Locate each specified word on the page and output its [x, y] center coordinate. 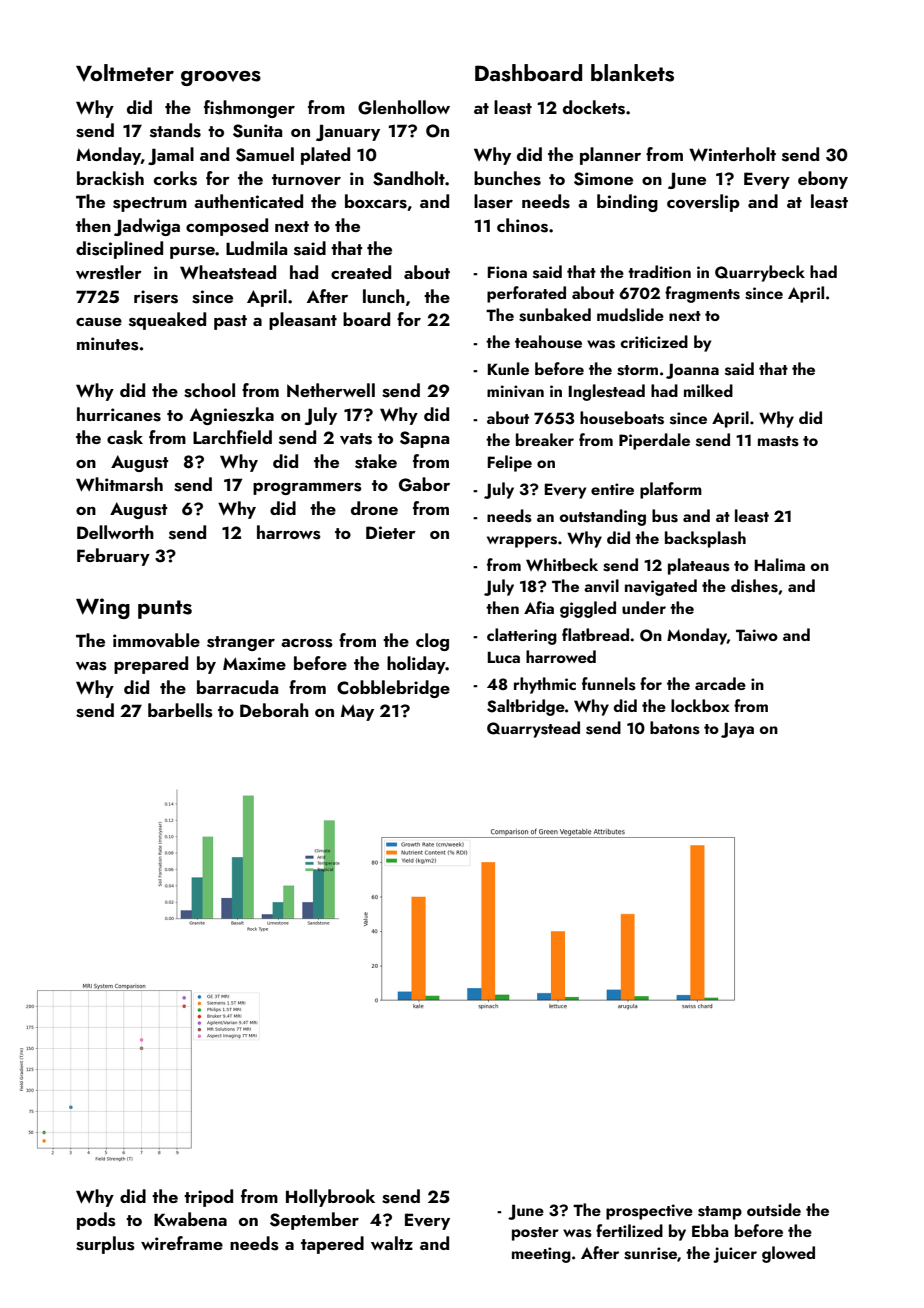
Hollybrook [330, 1198]
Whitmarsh [119, 484]
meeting [541, 1255]
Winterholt [732, 154]
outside [774, 1210]
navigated [661, 587]
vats [356, 439]
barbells [180, 710]
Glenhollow [404, 107]
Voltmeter [125, 73]
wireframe [182, 1243]
